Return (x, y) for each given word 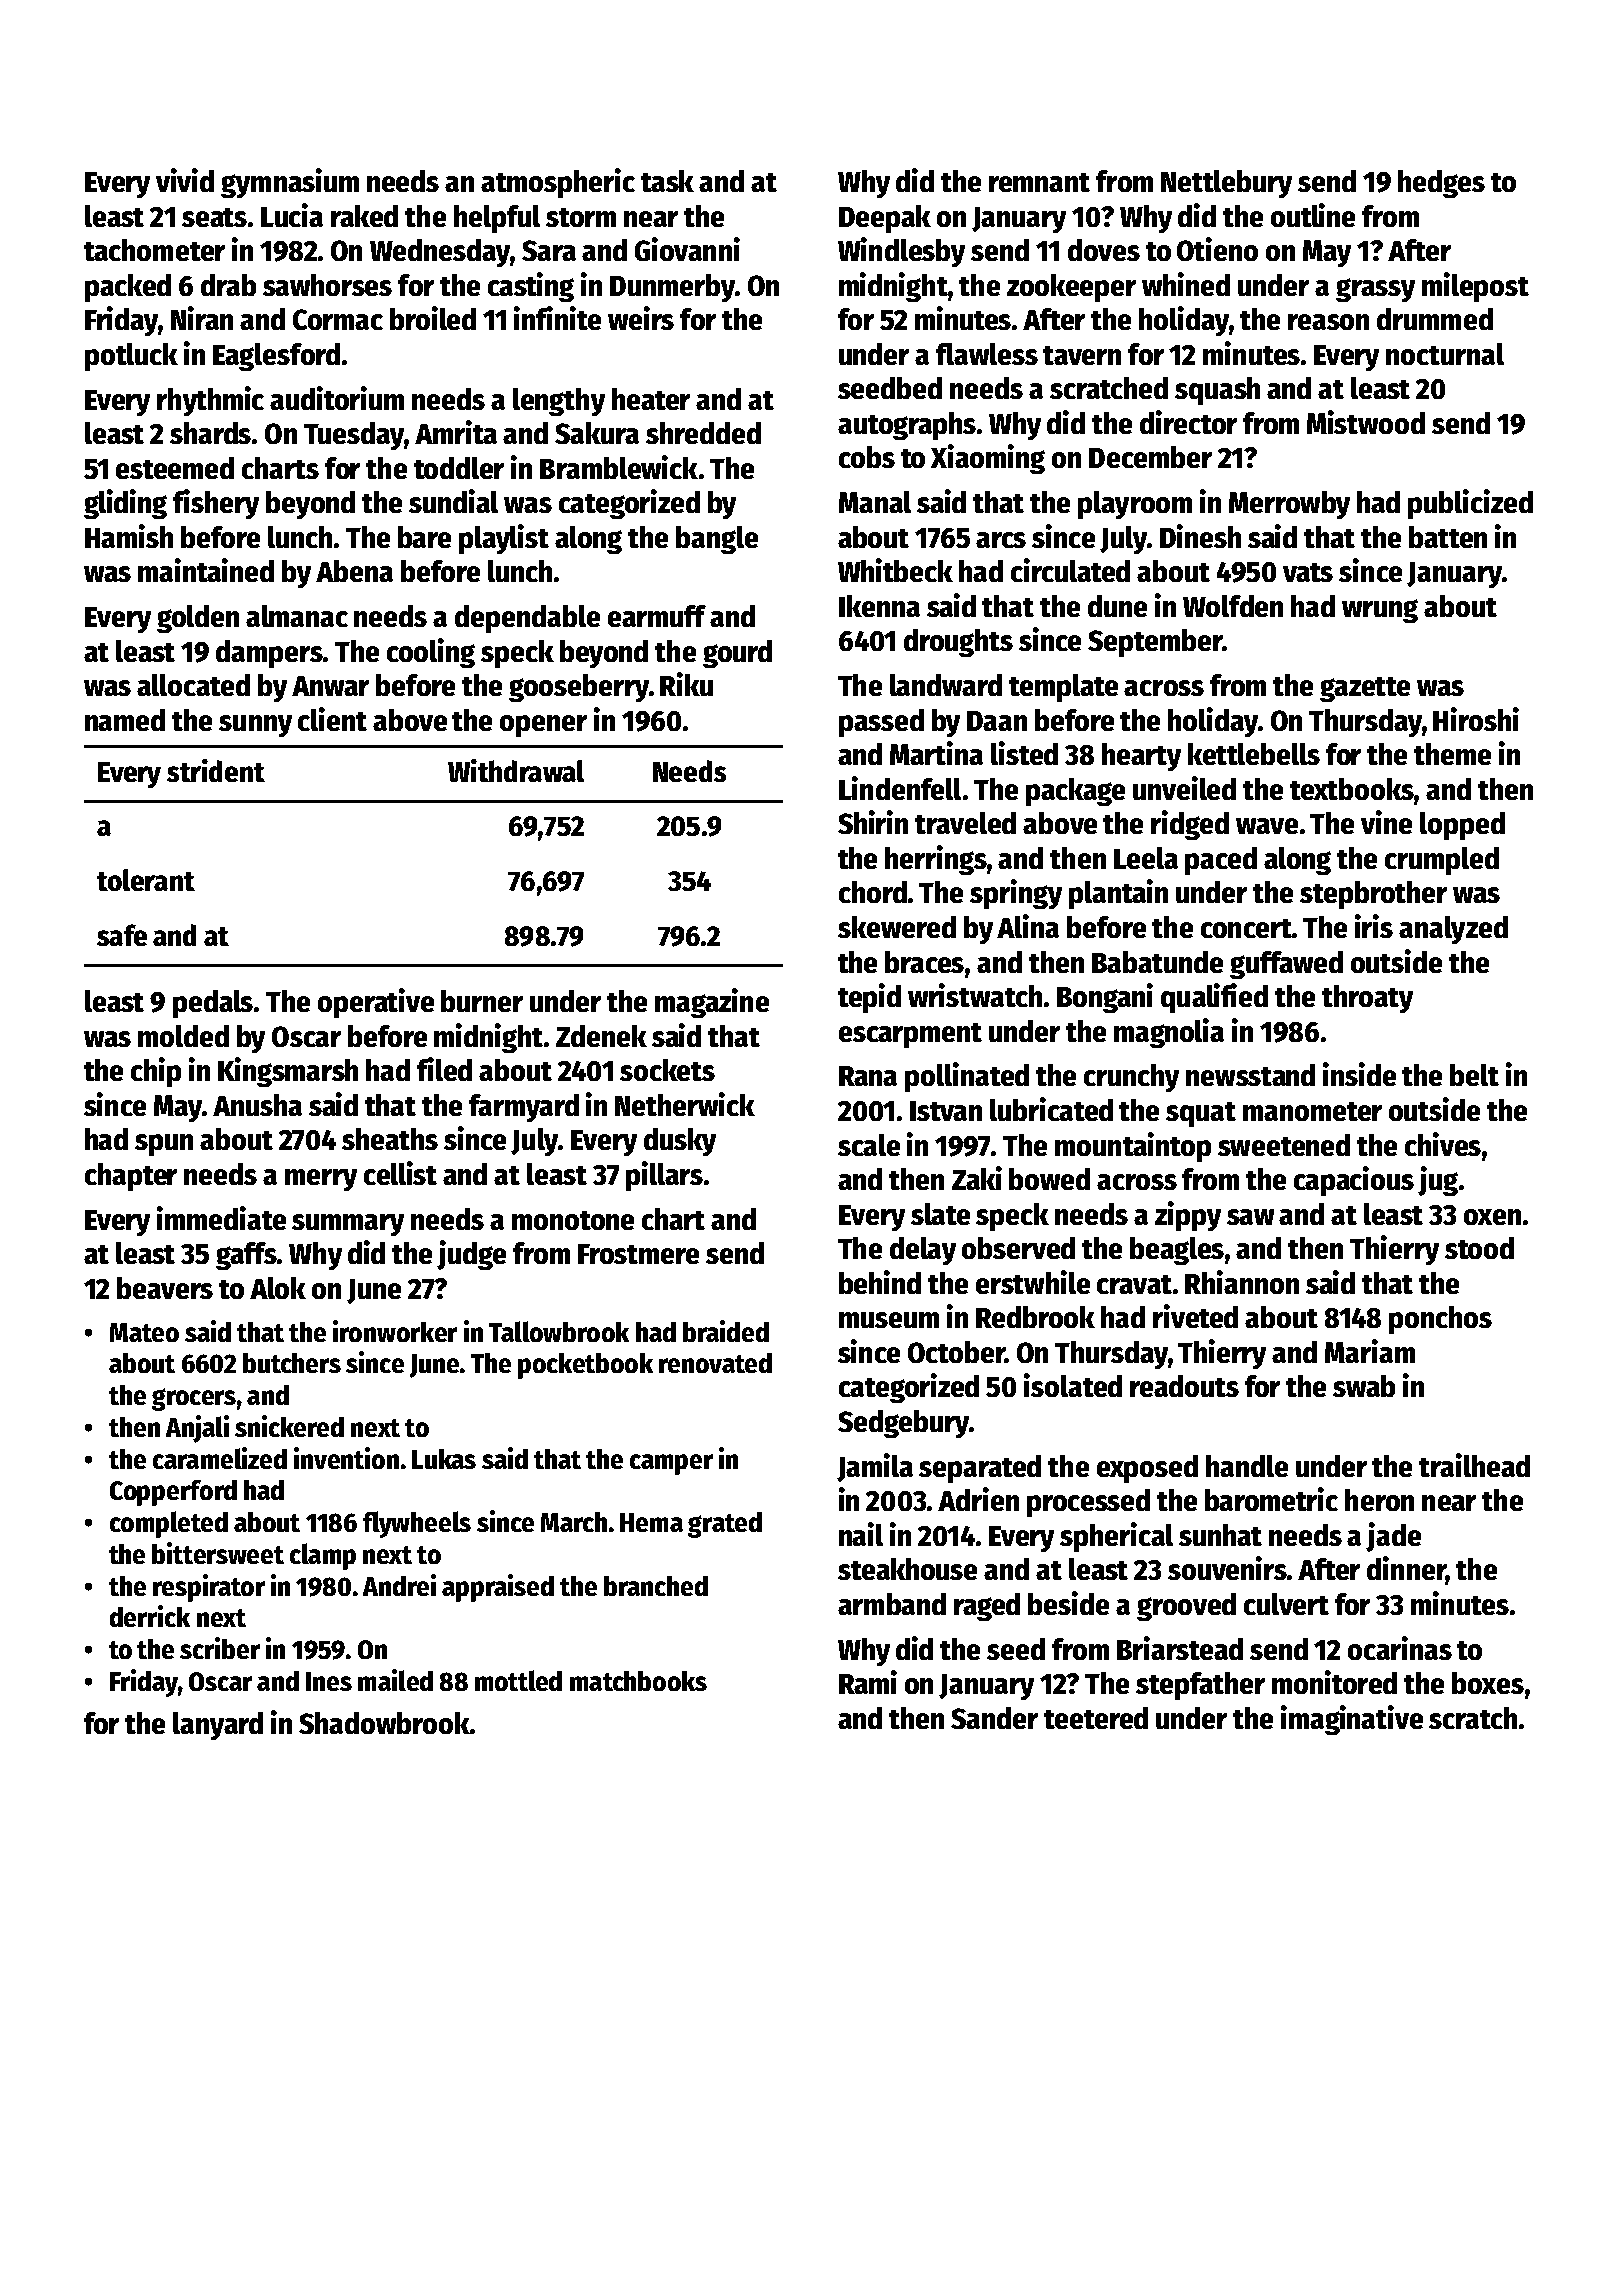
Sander (994, 1718)
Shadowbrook (384, 1723)
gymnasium (290, 183)
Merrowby (1289, 505)
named (125, 720)
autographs (907, 426)
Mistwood (1366, 422)
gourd (737, 654)
